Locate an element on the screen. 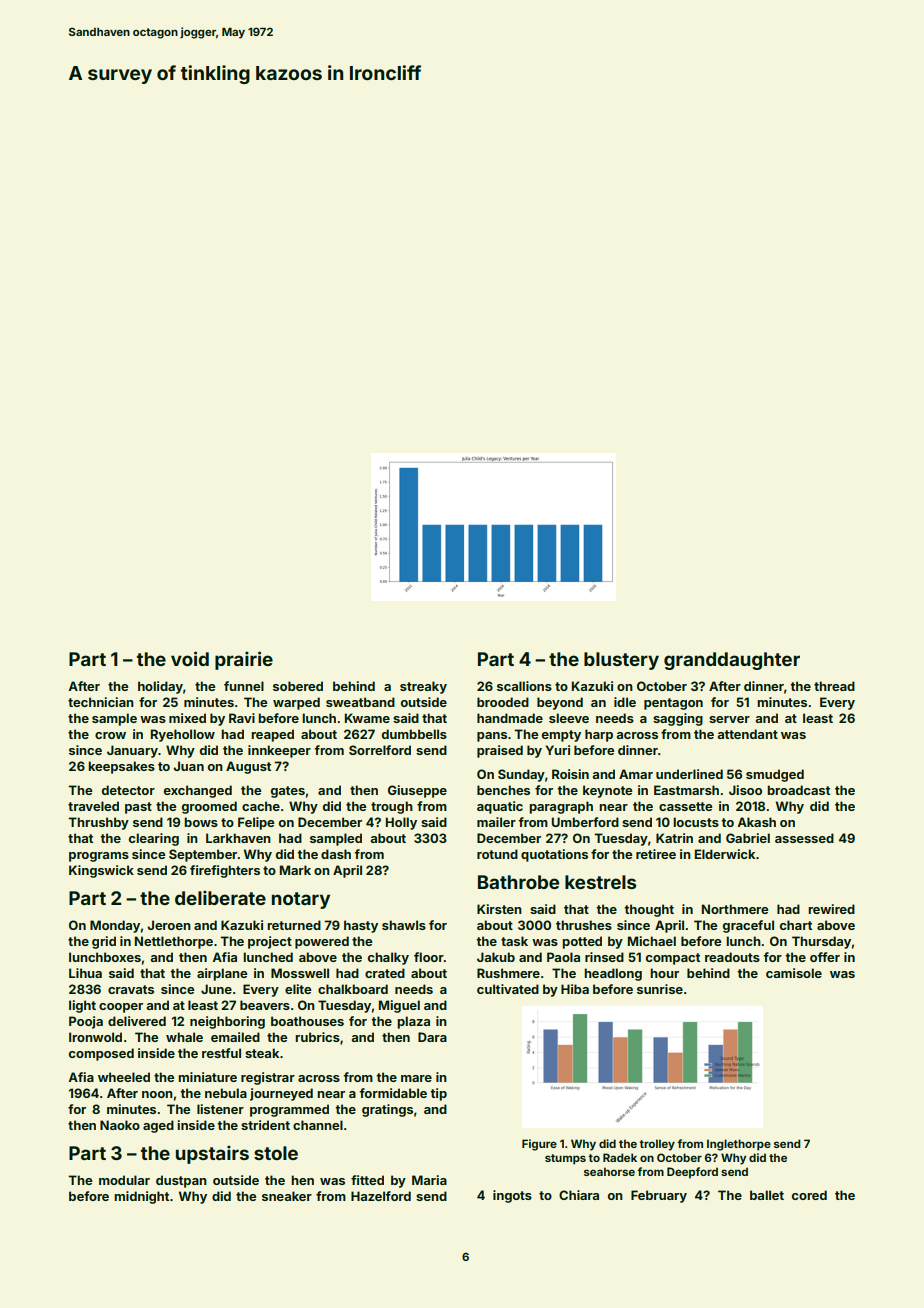  blustery is located at coordinates (621, 661).
